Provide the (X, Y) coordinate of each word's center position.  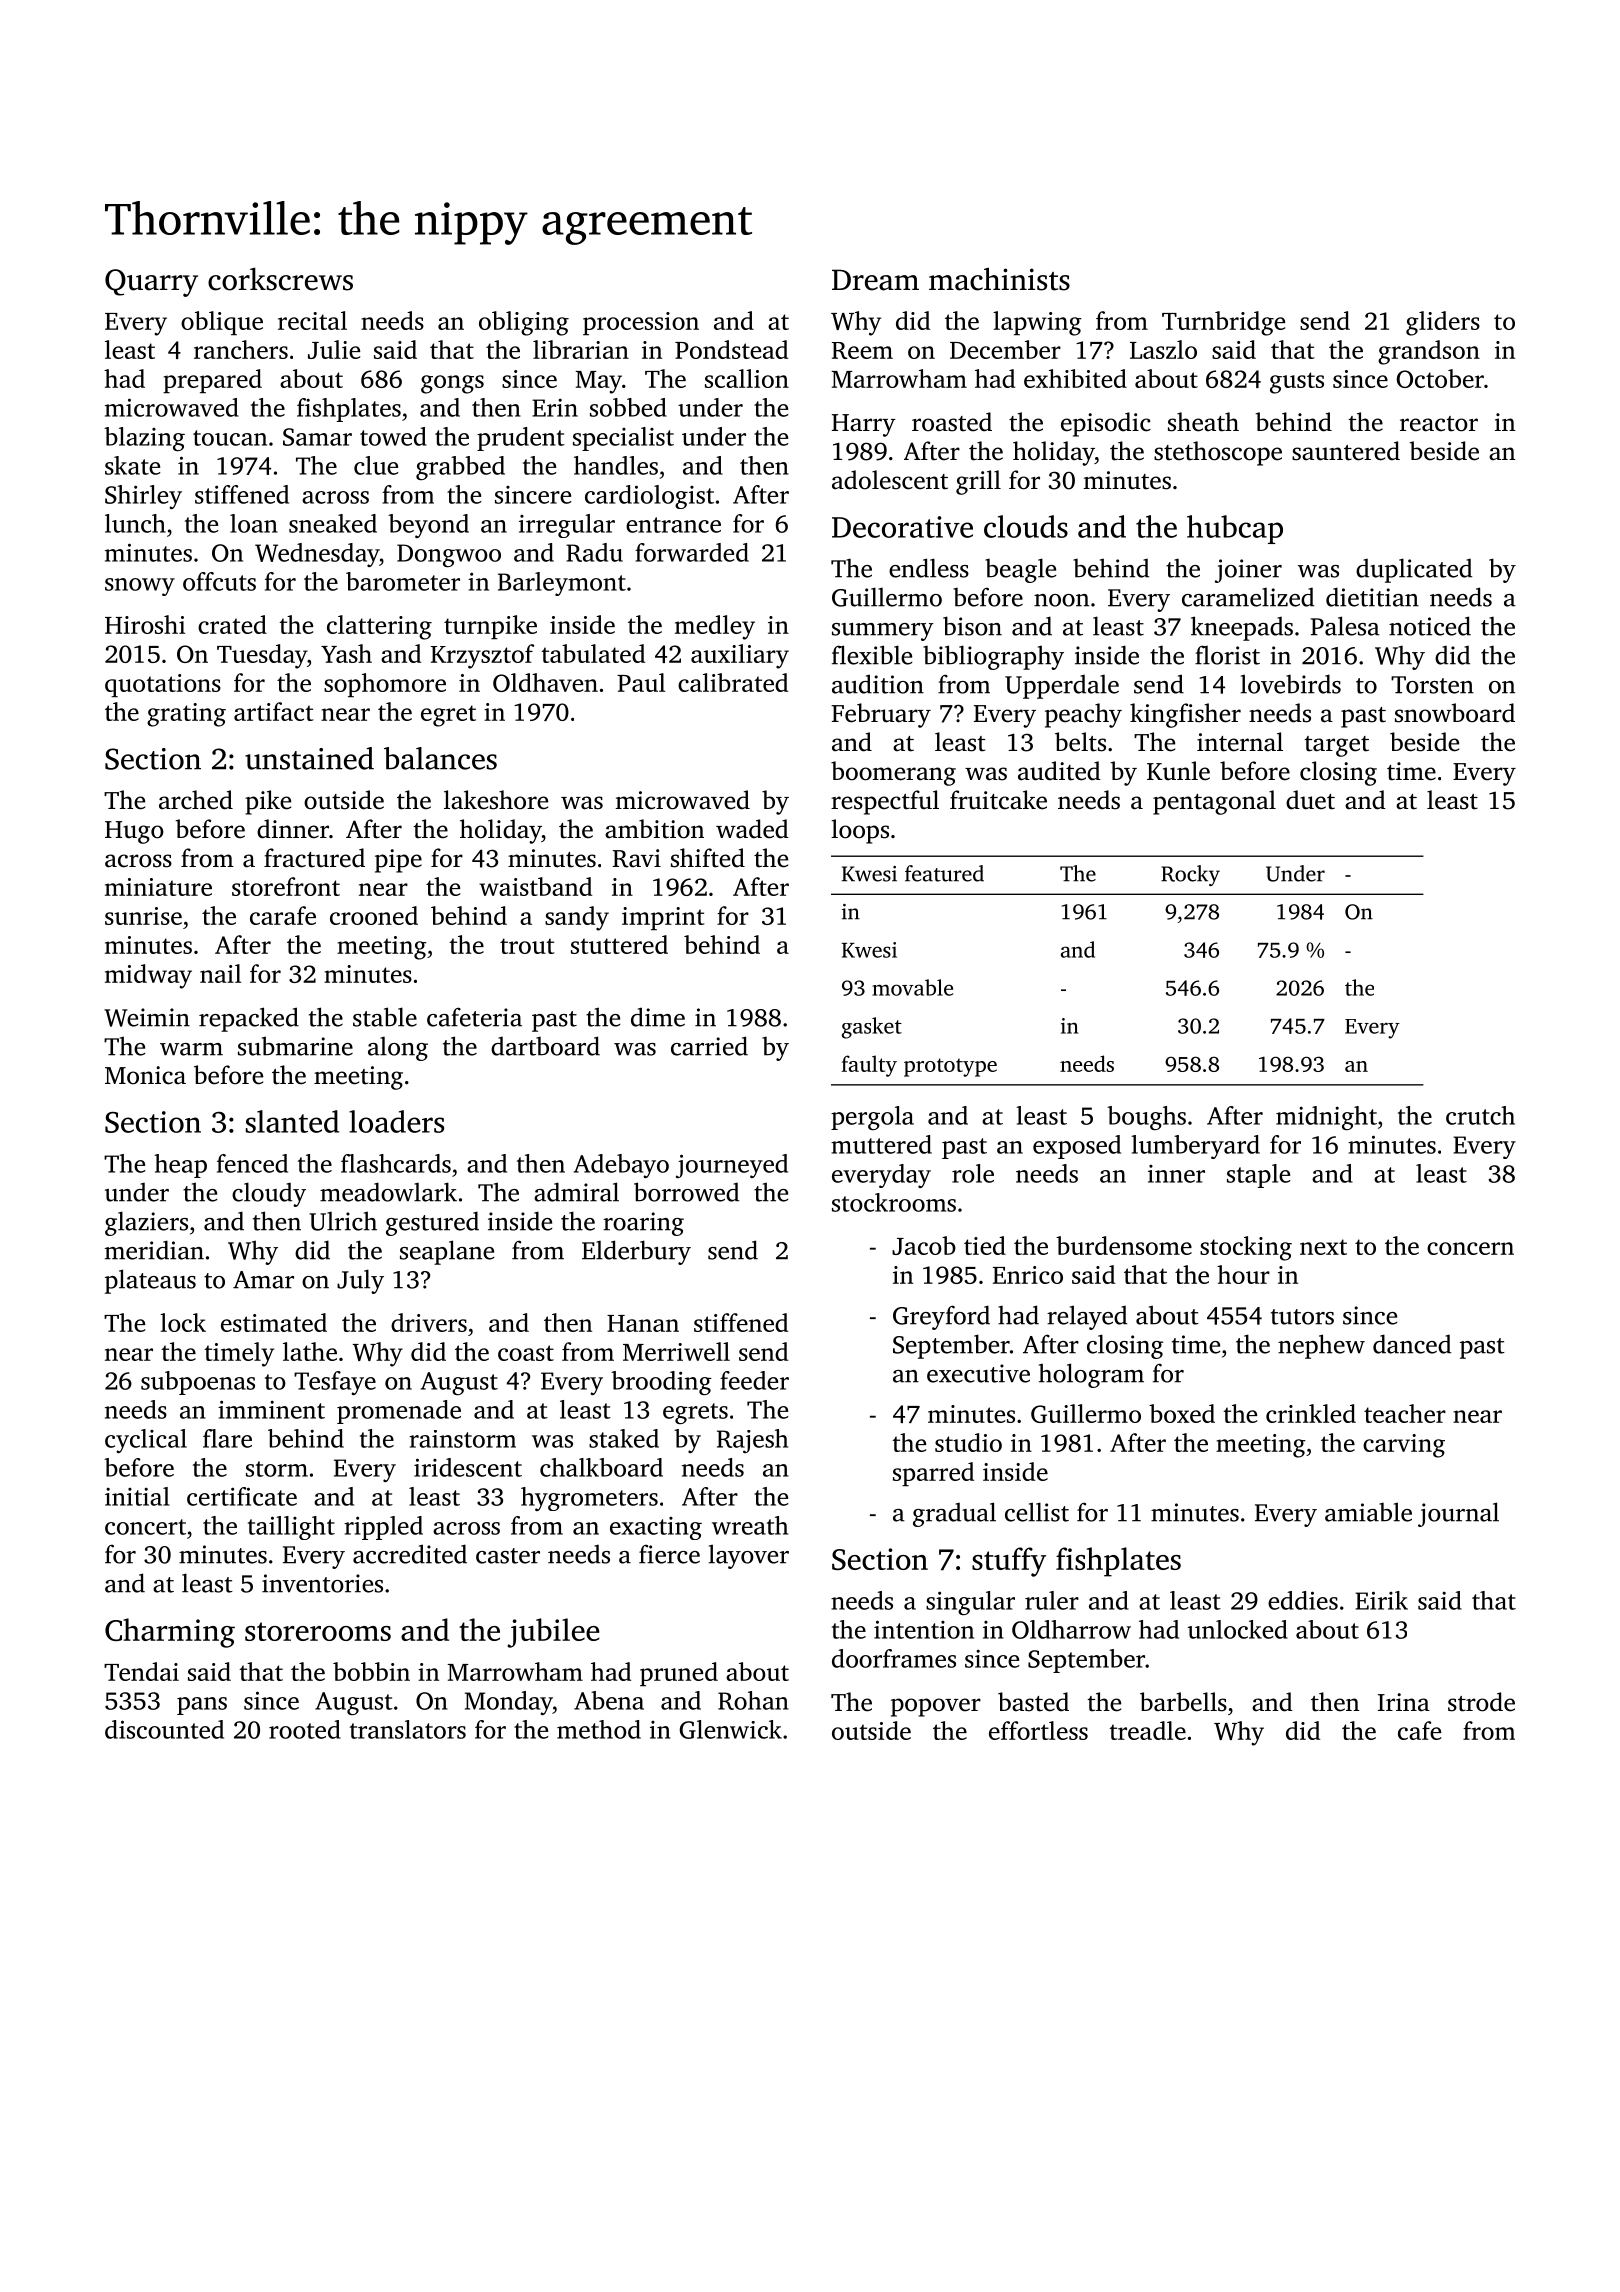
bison (972, 626)
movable (912, 987)
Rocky (1190, 875)
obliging (524, 323)
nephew (1321, 1346)
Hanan (643, 1323)
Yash (346, 653)
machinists (999, 279)
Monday (509, 1703)
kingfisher (1185, 715)
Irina (1404, 1702)
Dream (875, 280)
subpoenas (198, 1383)
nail (220, 973)
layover (749, 1556)
